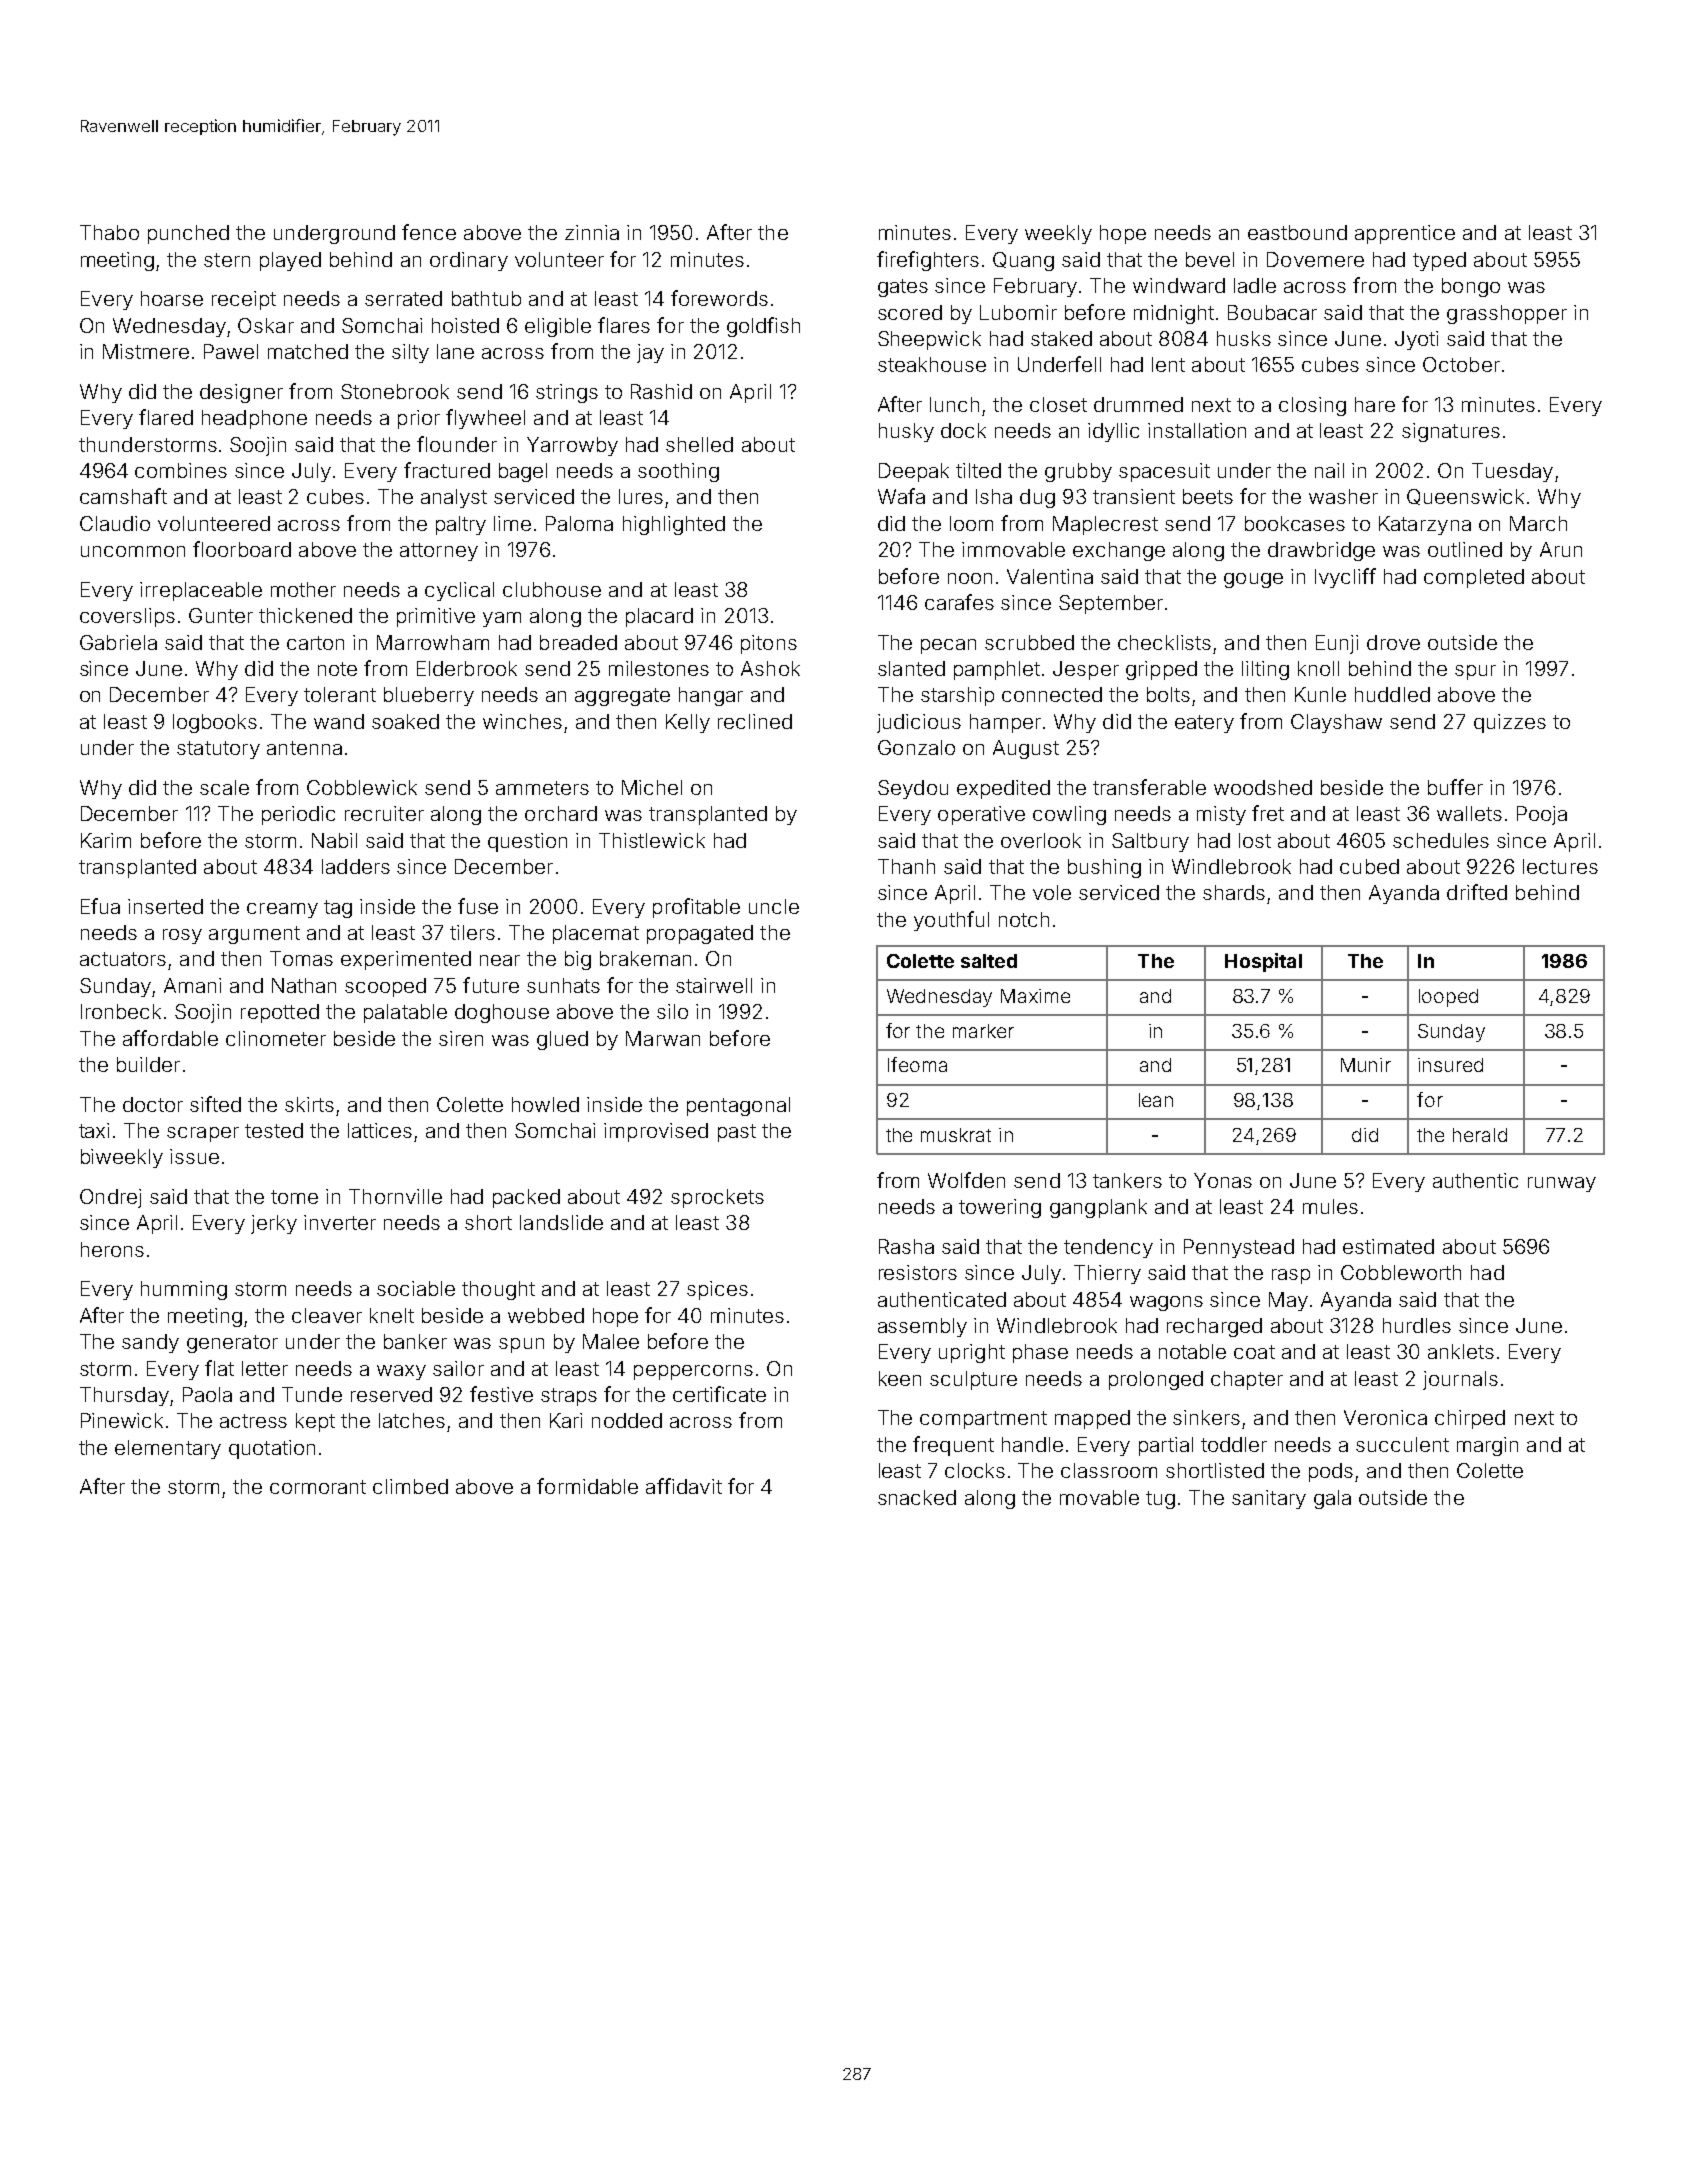  I want to click on Marwan, so click(663, 1038).
